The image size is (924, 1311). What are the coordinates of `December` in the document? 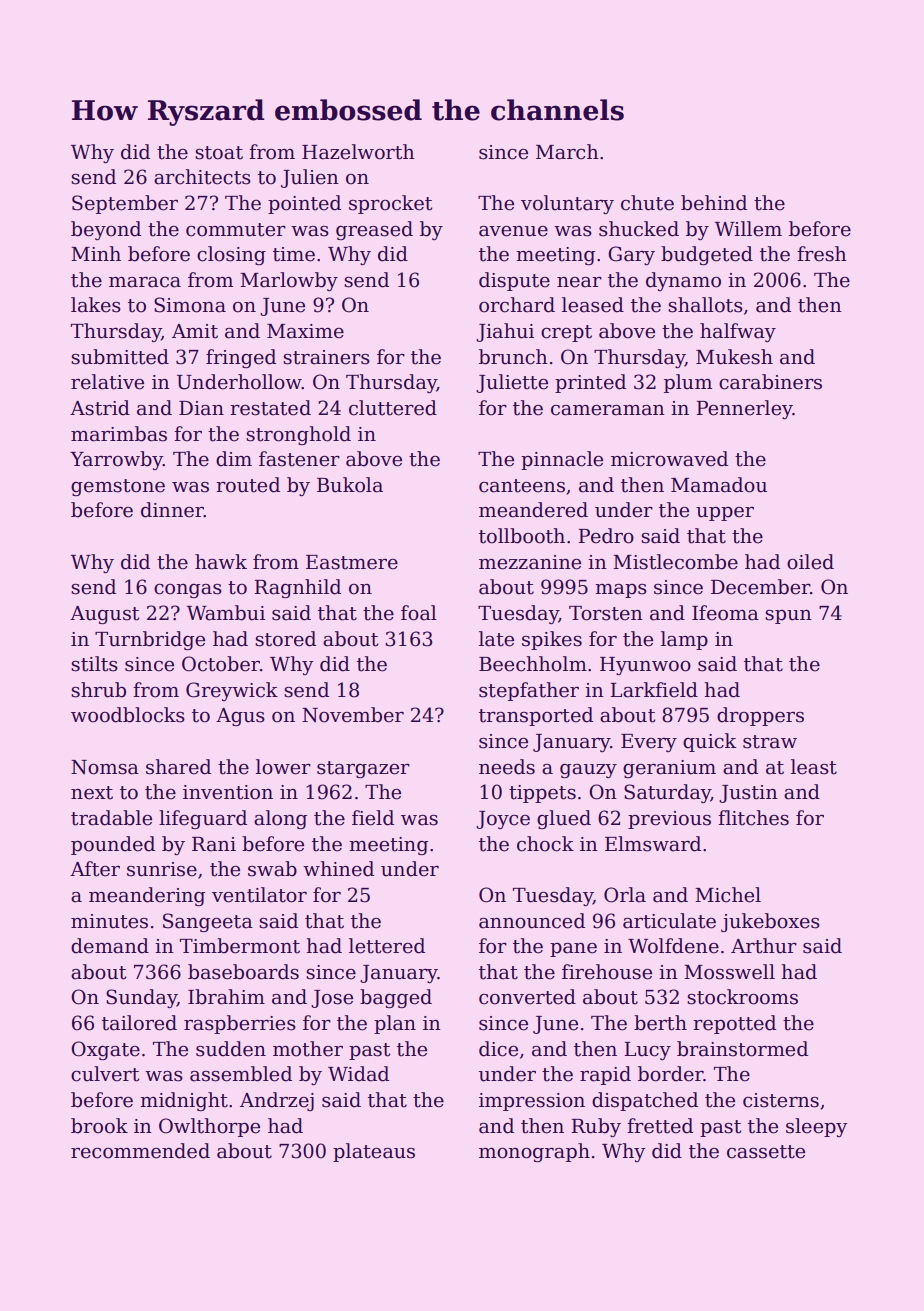 It's located at (760, 587).
